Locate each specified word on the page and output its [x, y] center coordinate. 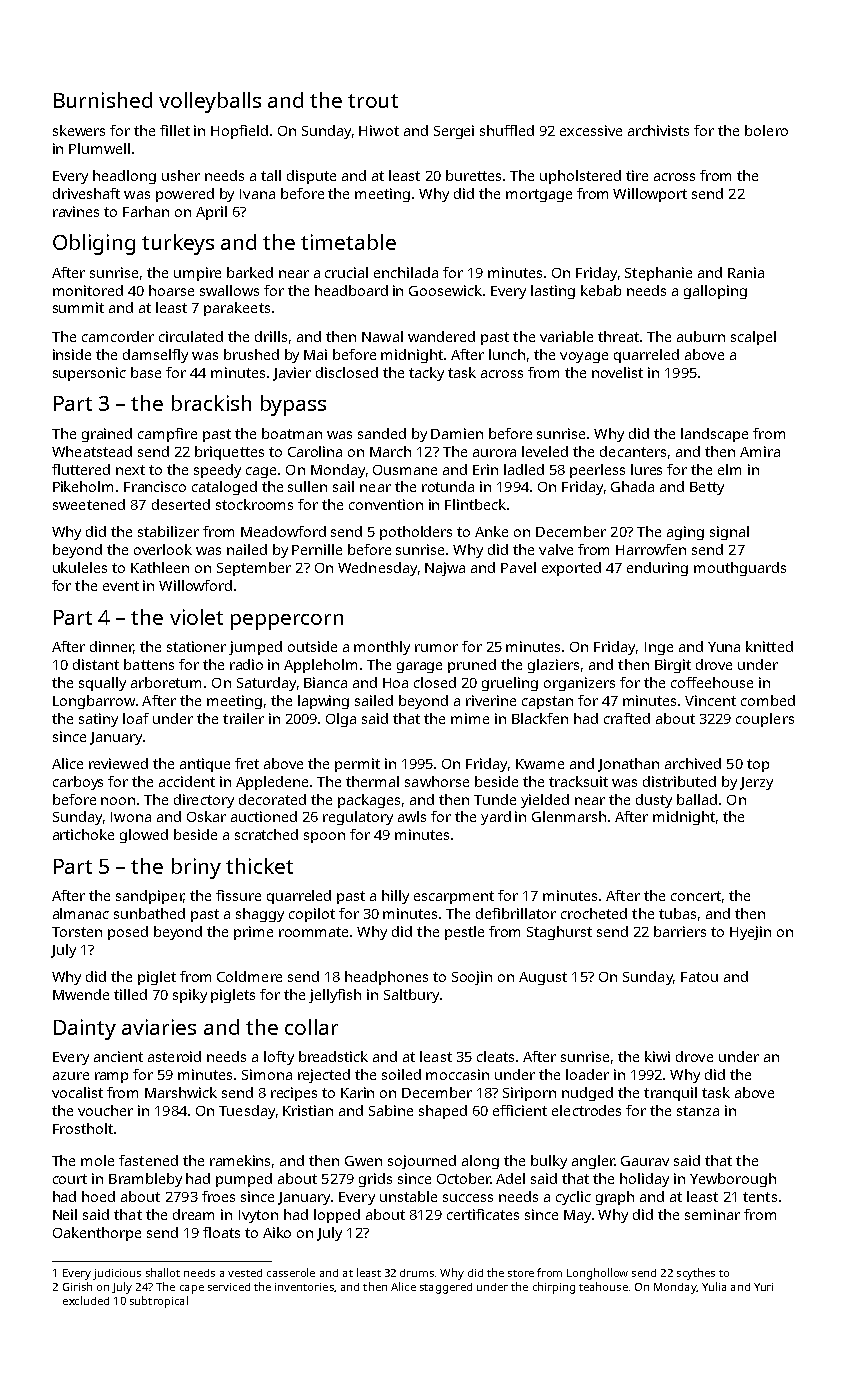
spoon [324, 837]
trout [373, 101]
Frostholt [83, 1128]
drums [417, 1273]
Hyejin [750, 933]
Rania [746, 272]
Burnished [103, 100]
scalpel [753, 338]
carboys [78, 783]
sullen [307, 486]
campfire [167, 435]
